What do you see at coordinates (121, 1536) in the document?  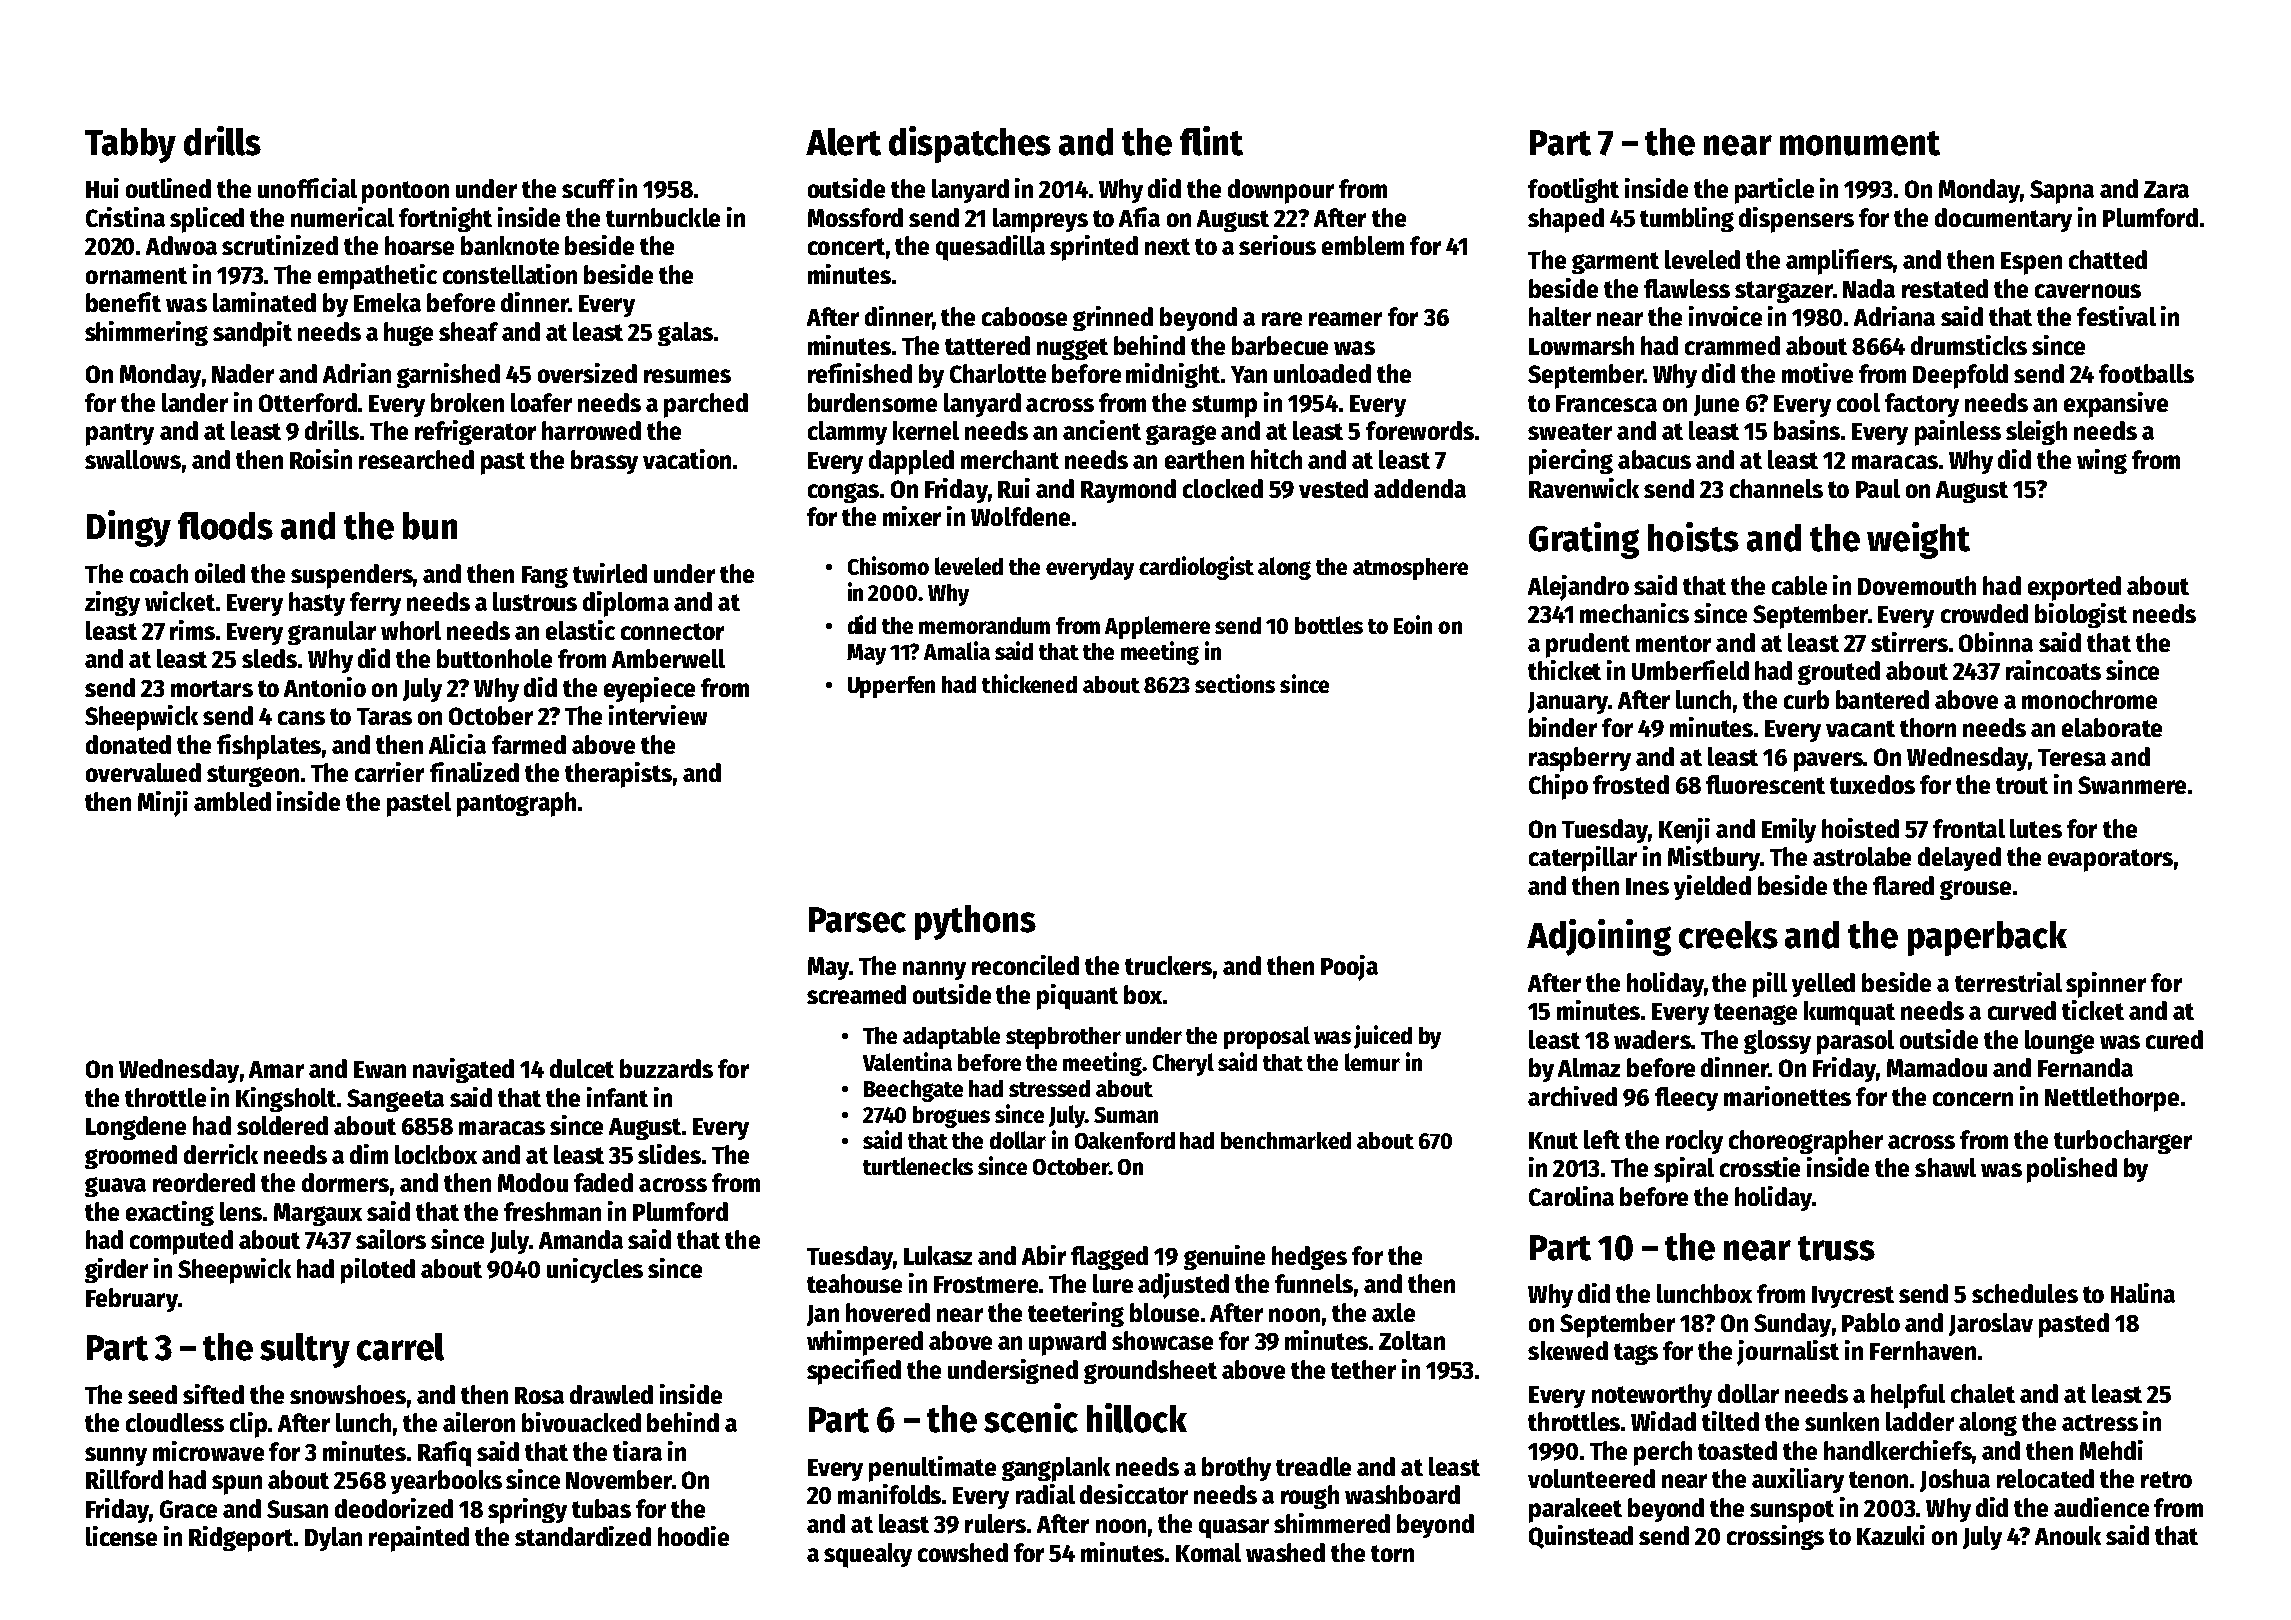 I see `license` at bounding box center [121, 1536].
